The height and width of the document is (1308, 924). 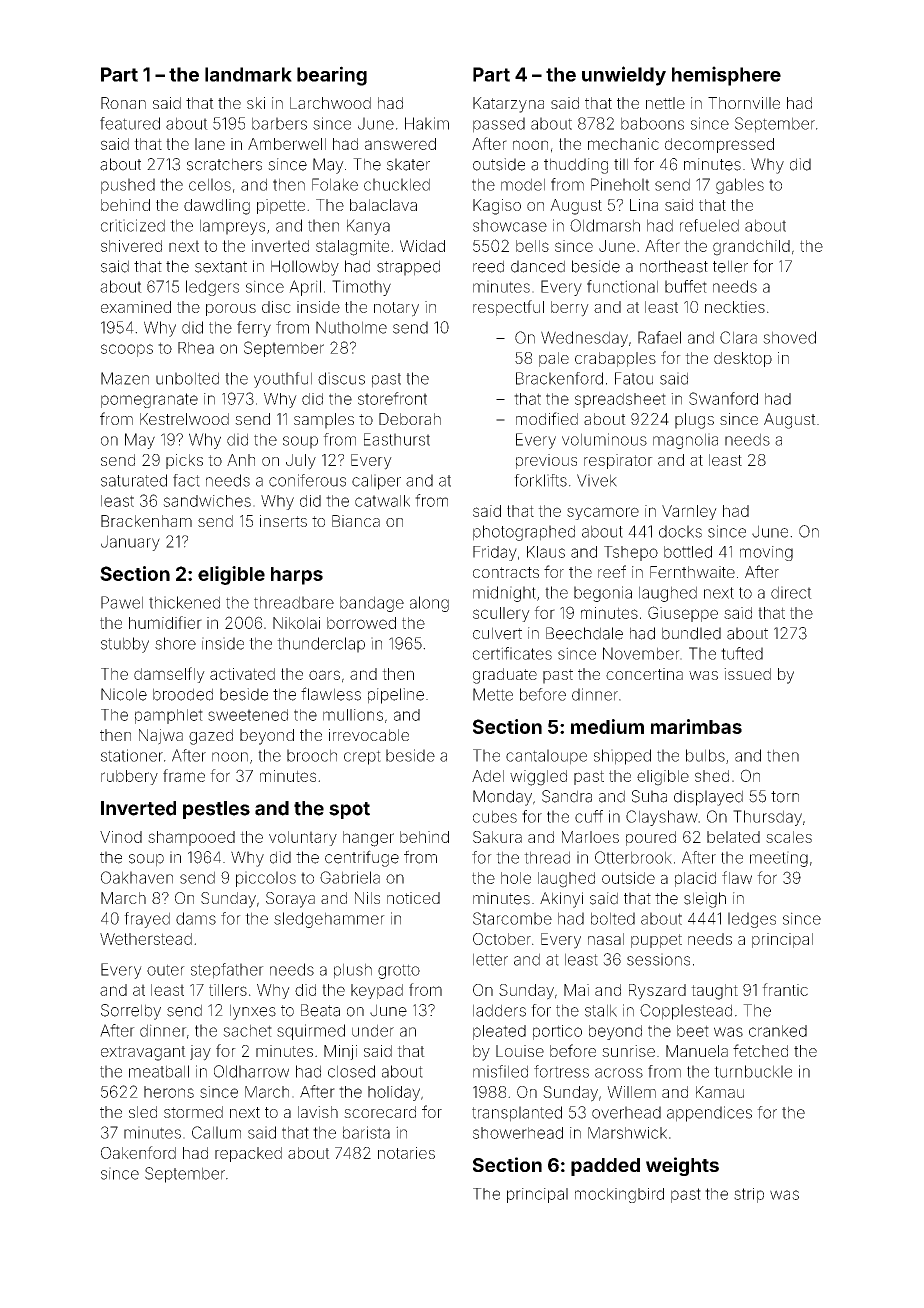 I want to click on strip, so click(x=749, y=1195).
